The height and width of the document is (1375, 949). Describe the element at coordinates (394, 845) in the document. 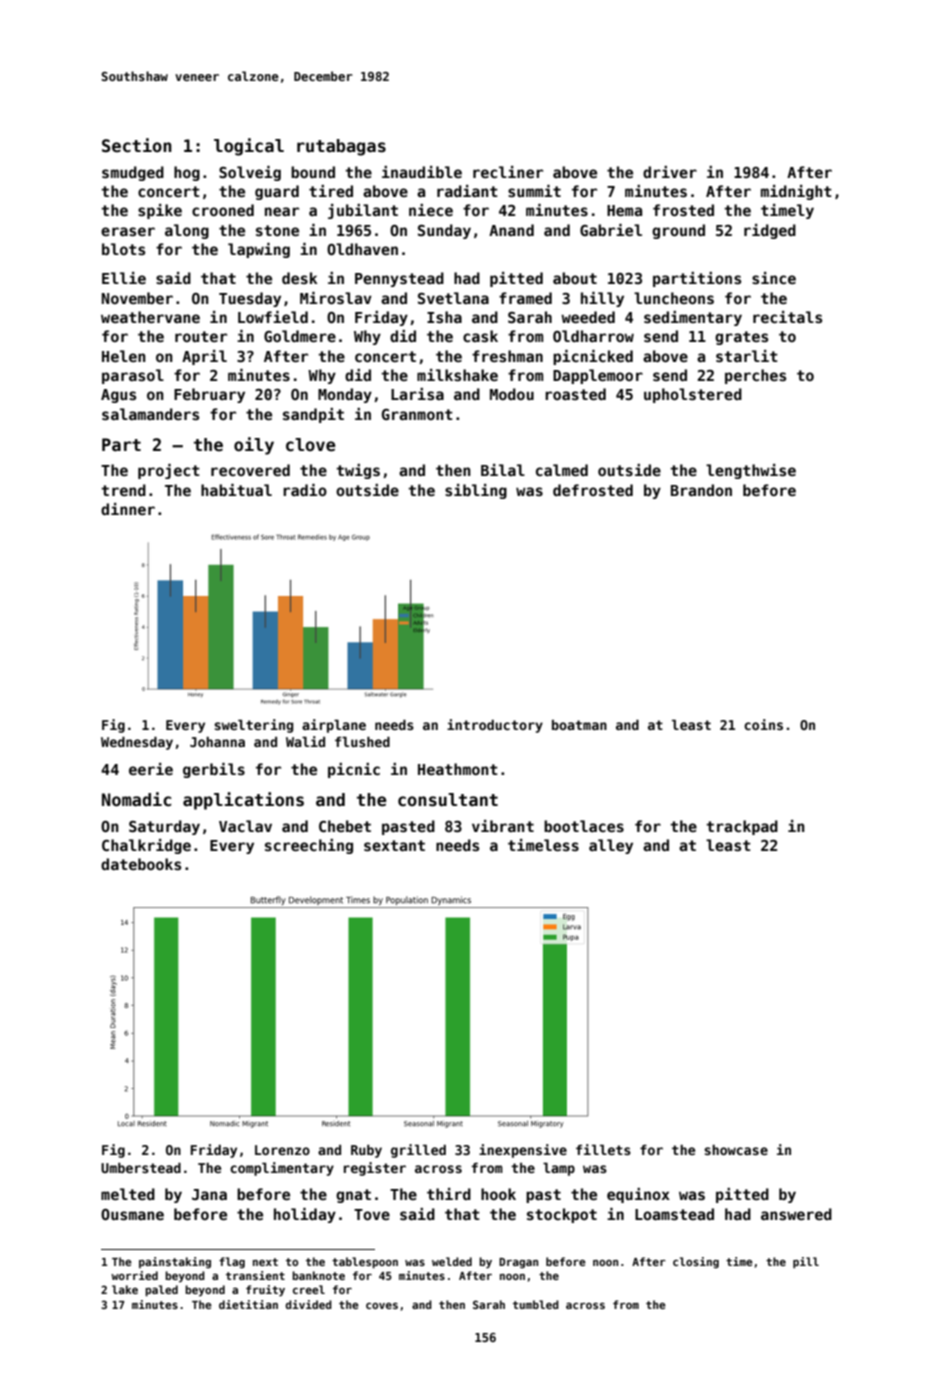

I see `sextant` at that location.
